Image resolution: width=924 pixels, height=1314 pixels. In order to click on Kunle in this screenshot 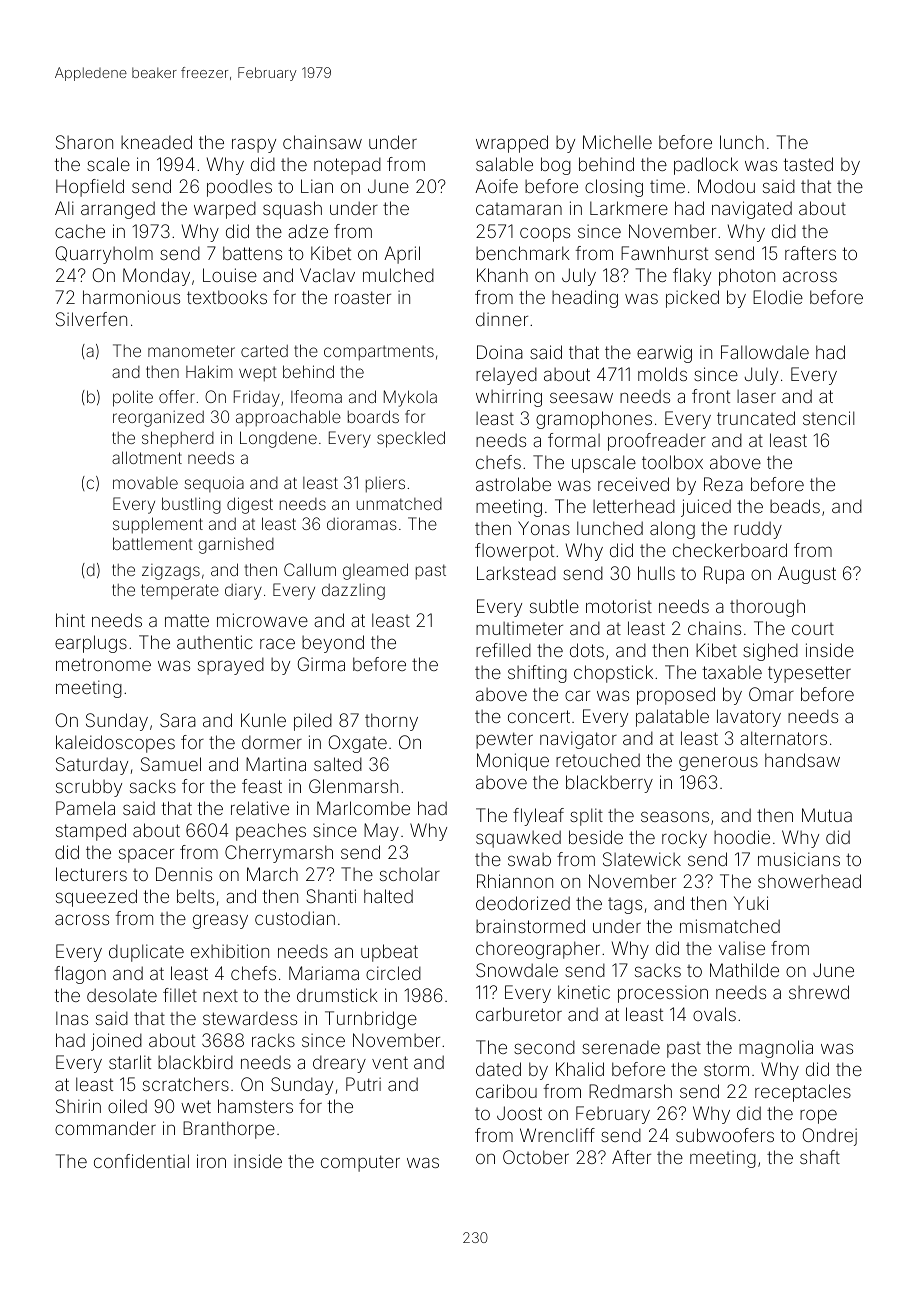, I will do `click(263, 720)`.
